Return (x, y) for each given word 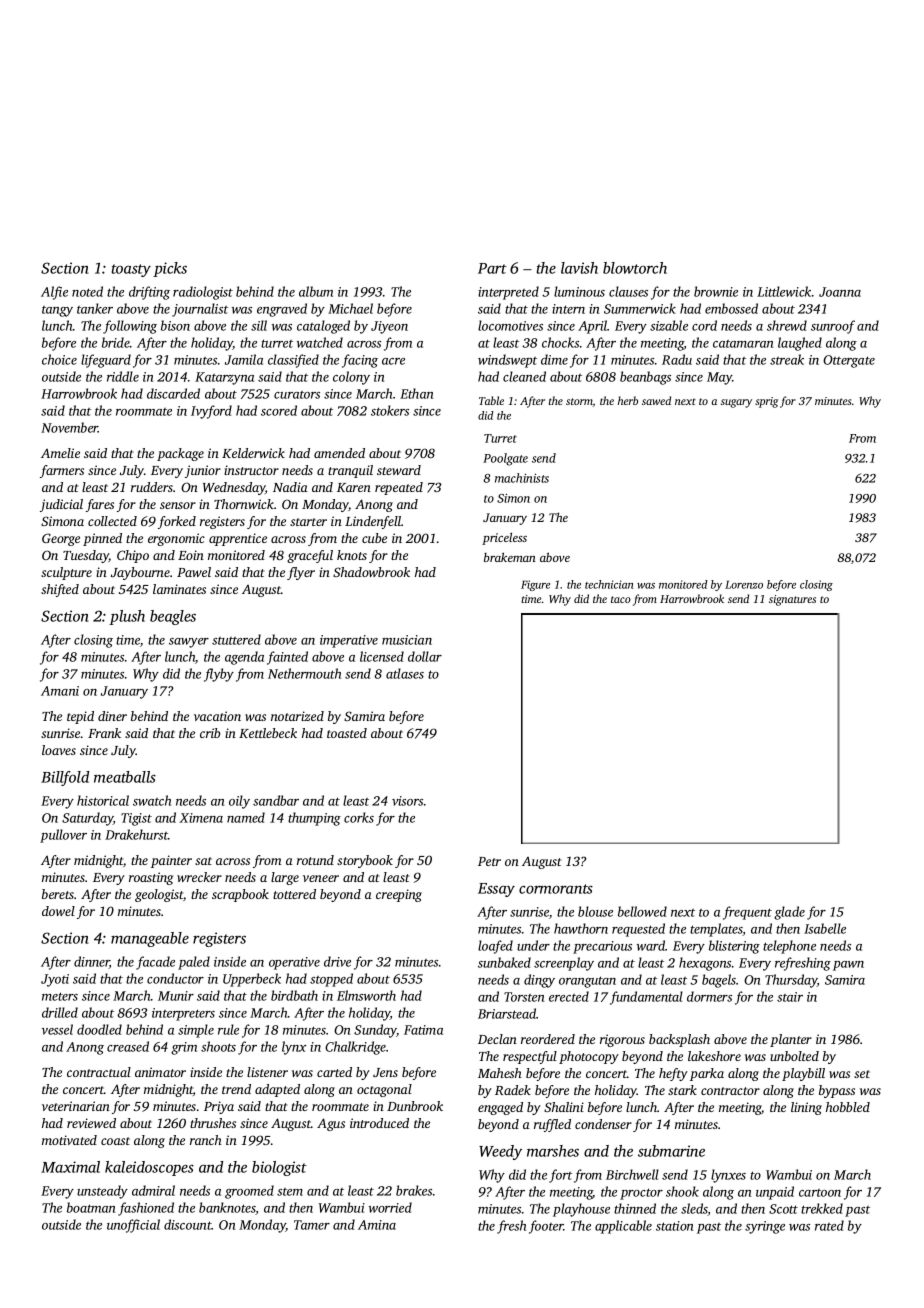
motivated (69, 1140)
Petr (489, 861)
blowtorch (635, 268)
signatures (792, 600)
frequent (747, 913)
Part (492, 268)
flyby (219, 675)
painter (171, 861)
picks (170, 269)
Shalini (564, 1107)
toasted (347, 733)
